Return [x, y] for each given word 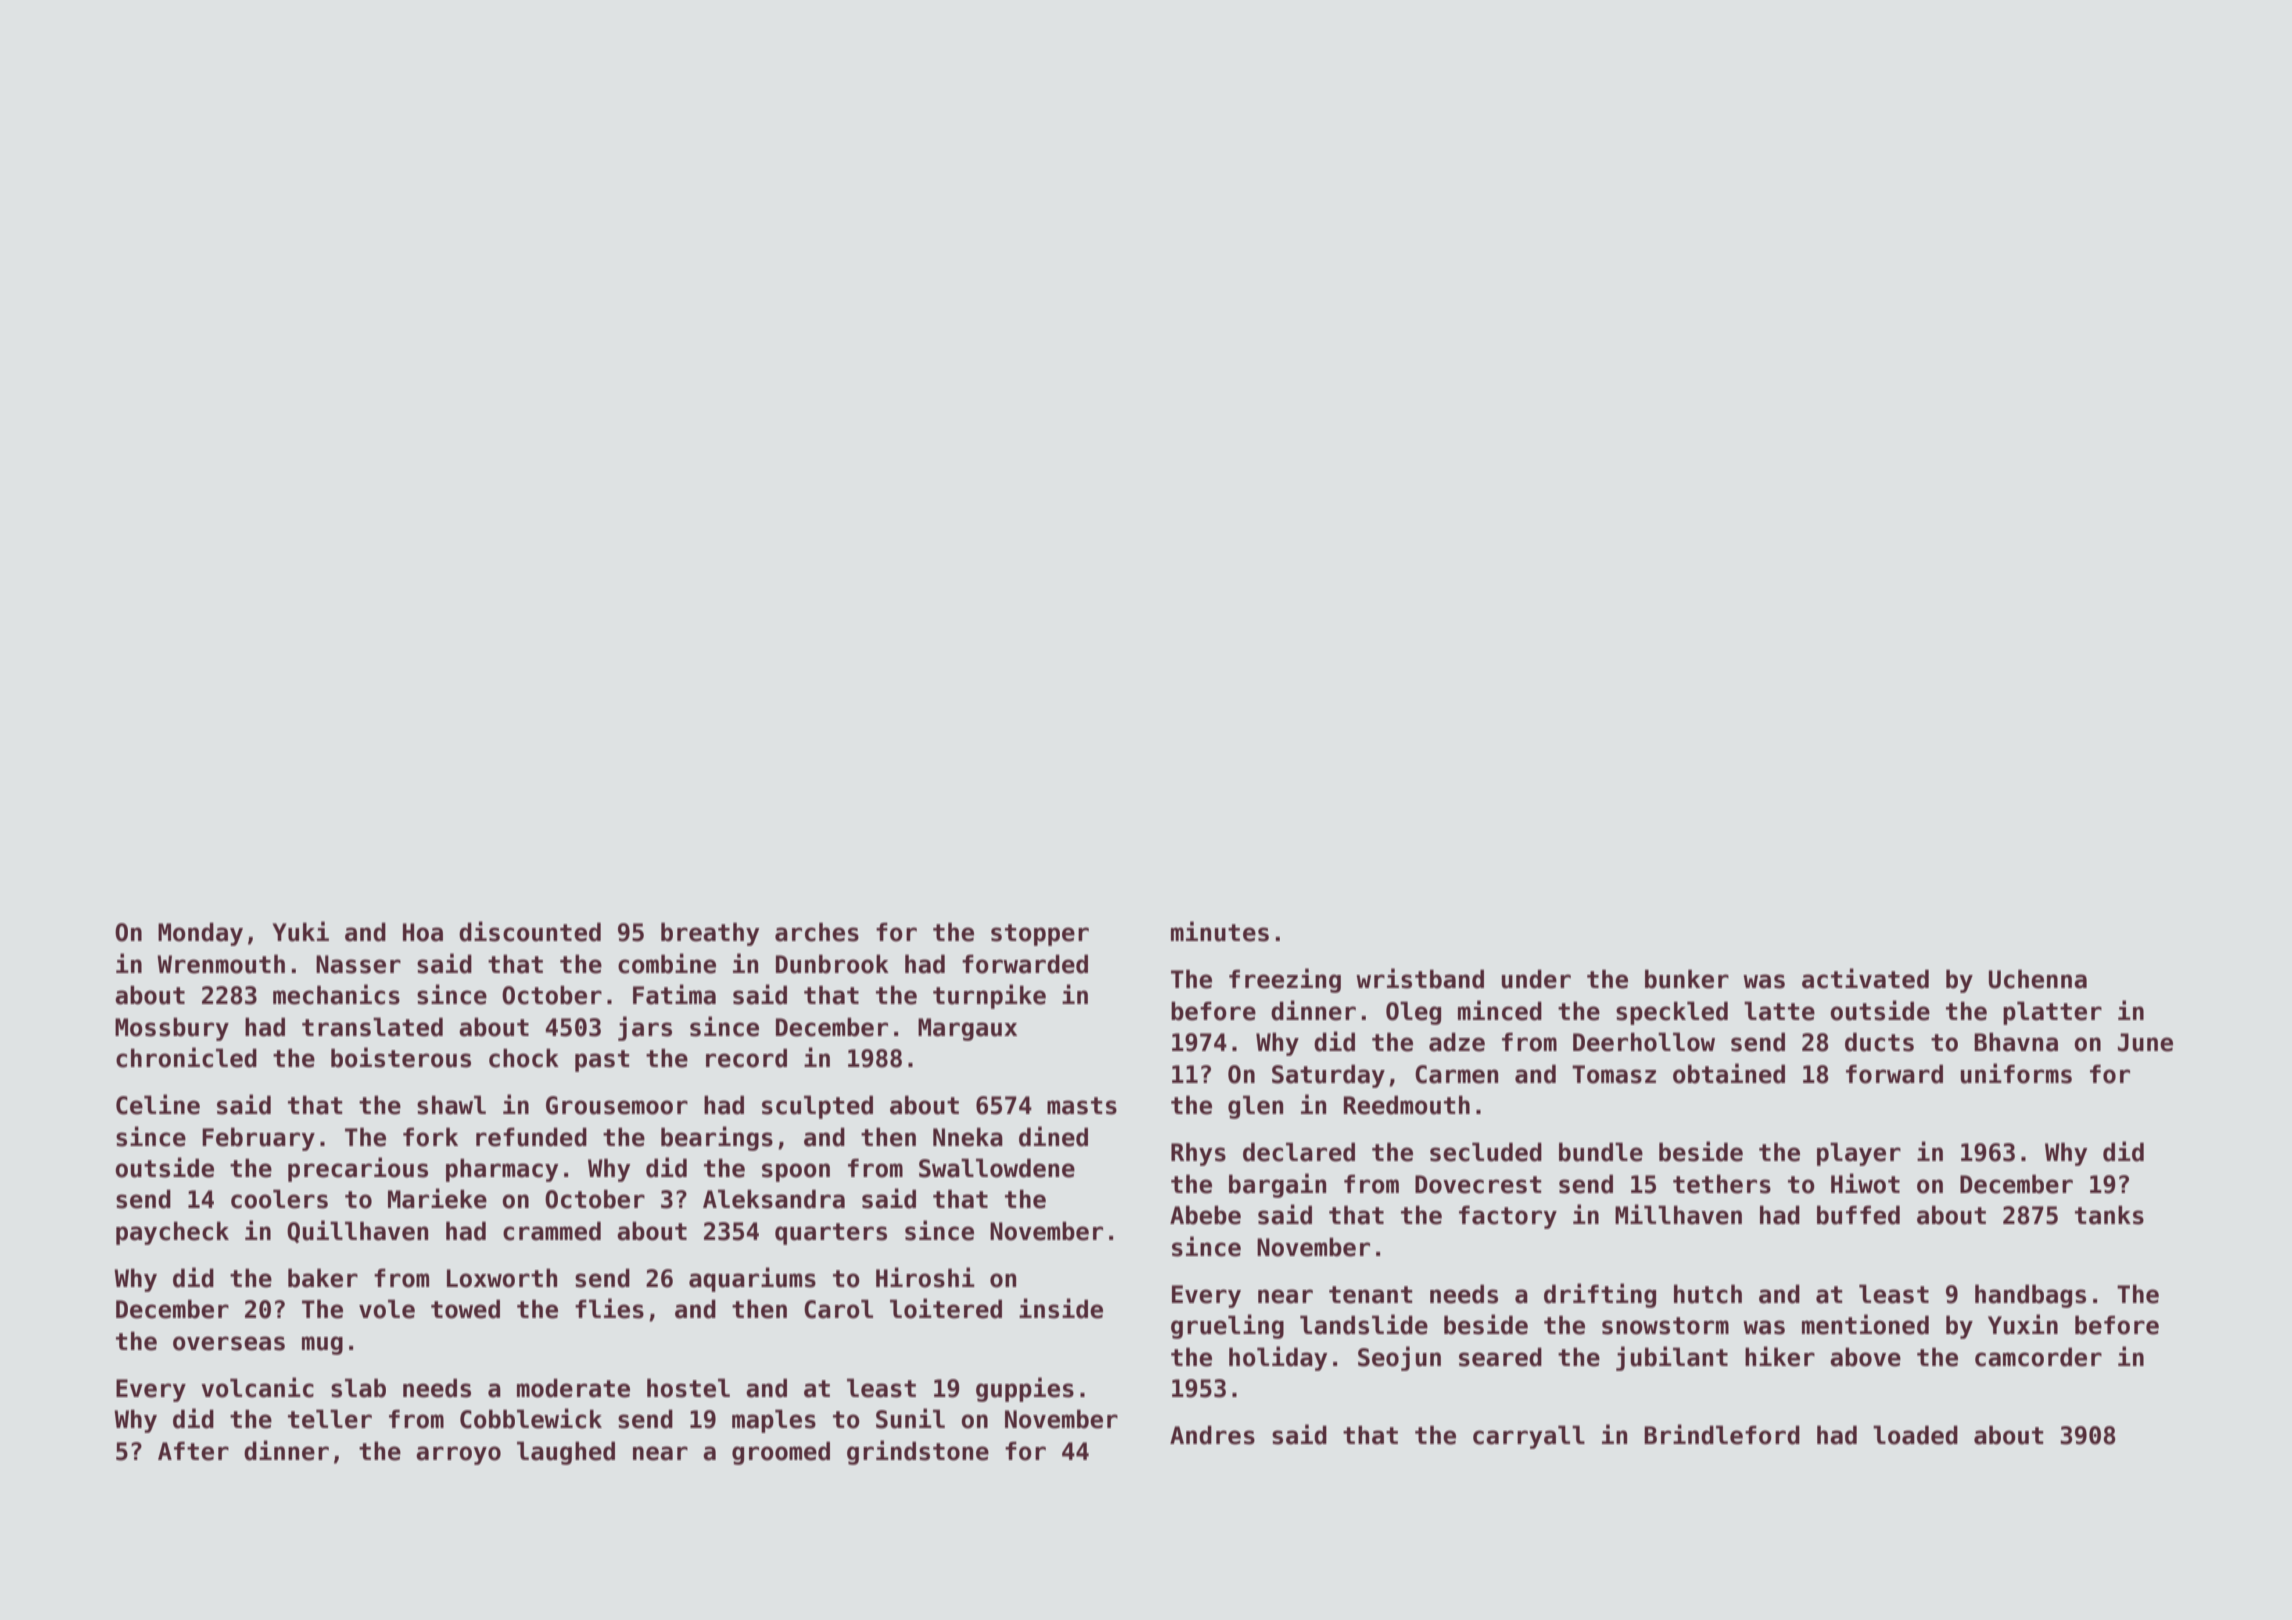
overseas [229, 1343]
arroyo [458, 1455]
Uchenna [2038, 979]
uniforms [2016, 1073]
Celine [158, 1104]
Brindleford [1722, 1434]
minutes [1220, 931]
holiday [1278, 1358]
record [746, 1058]
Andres [1212, 1435]
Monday [200, 934]
